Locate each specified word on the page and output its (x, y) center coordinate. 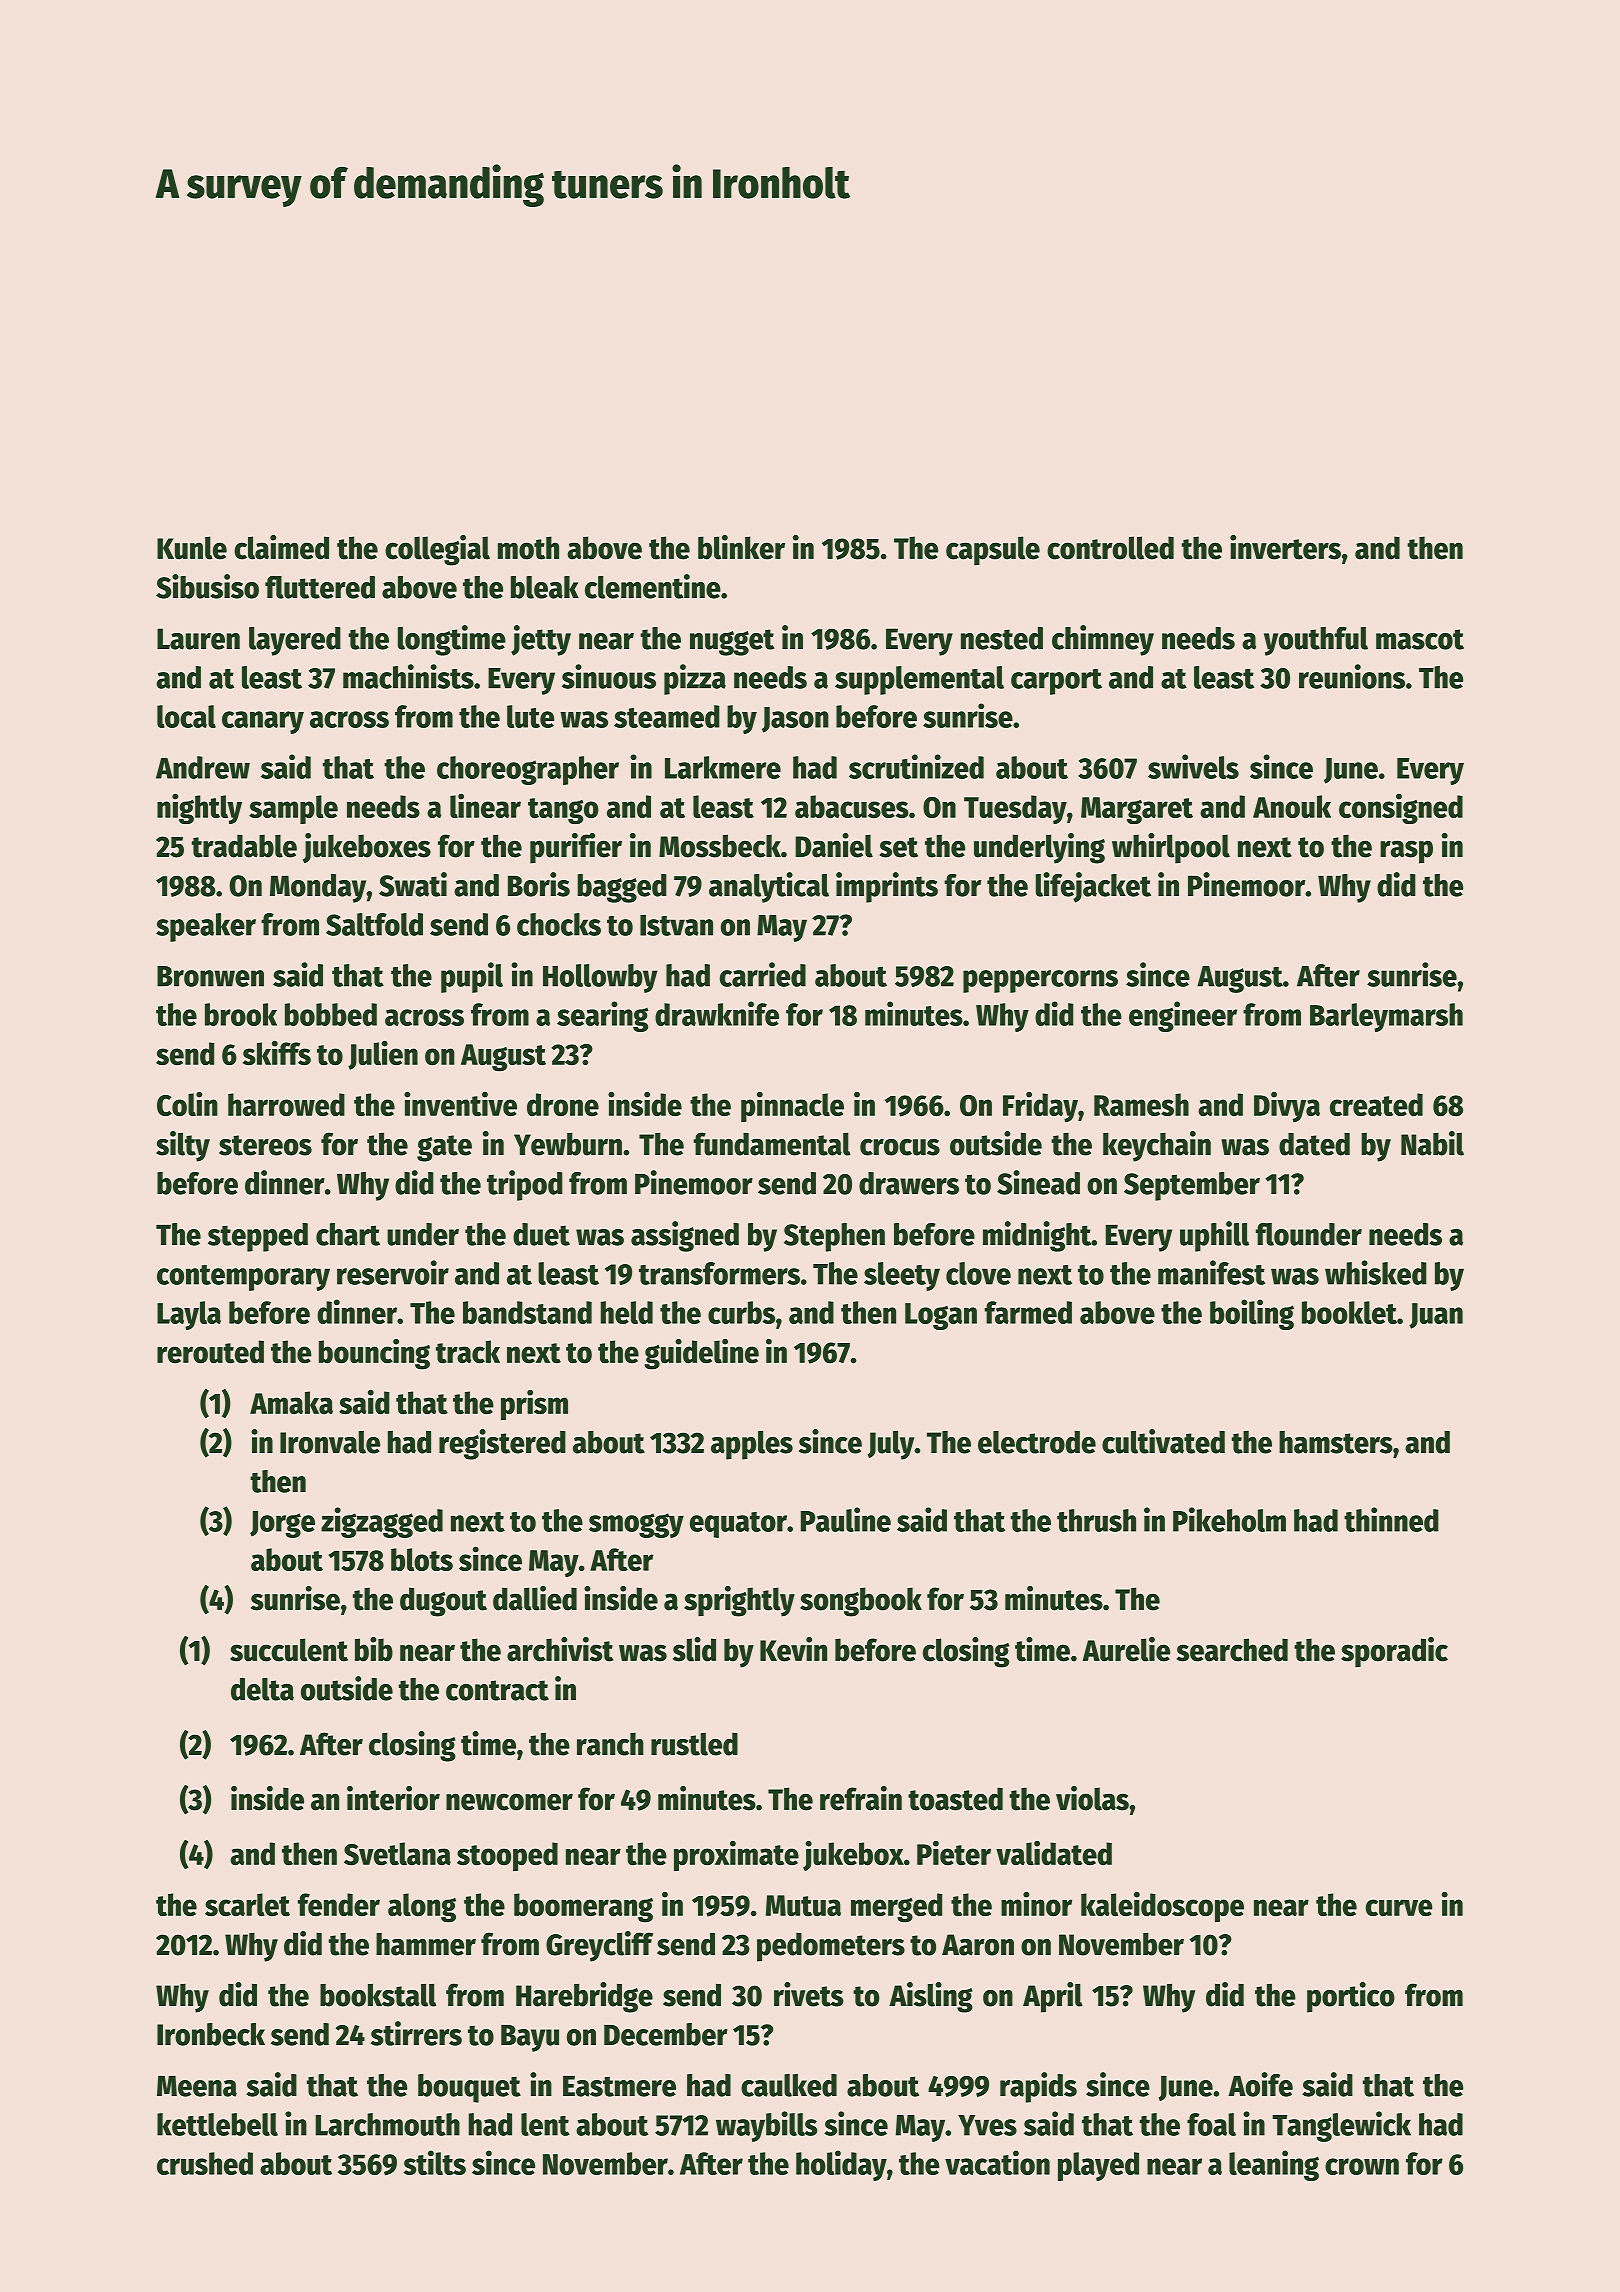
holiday (841, 2165)
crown (1362, 2166)
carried (763, 974)
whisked (1376, 1272)
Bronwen (210, 976)
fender (339, 1904)
